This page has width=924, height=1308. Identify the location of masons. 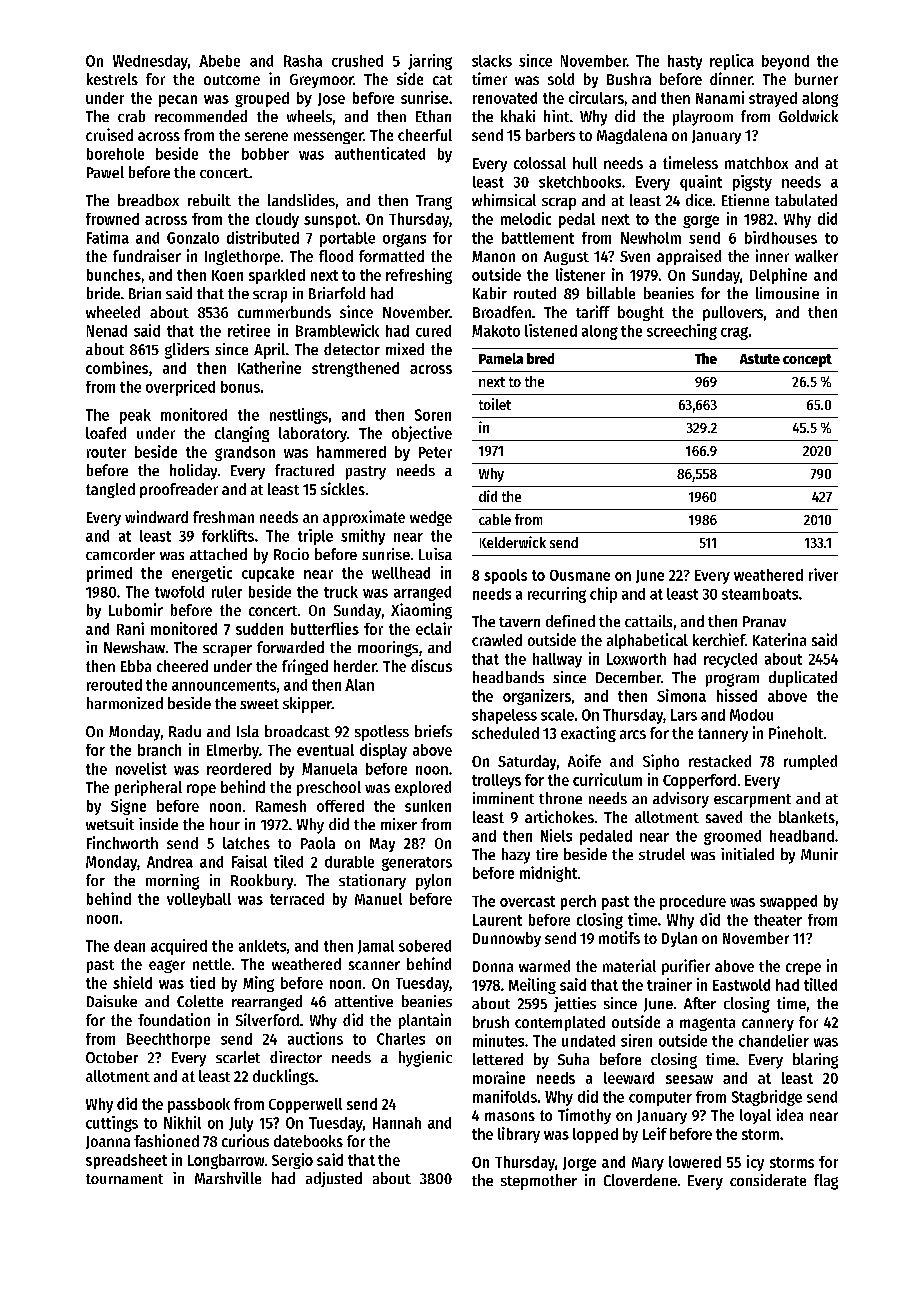
(510, 1116).
